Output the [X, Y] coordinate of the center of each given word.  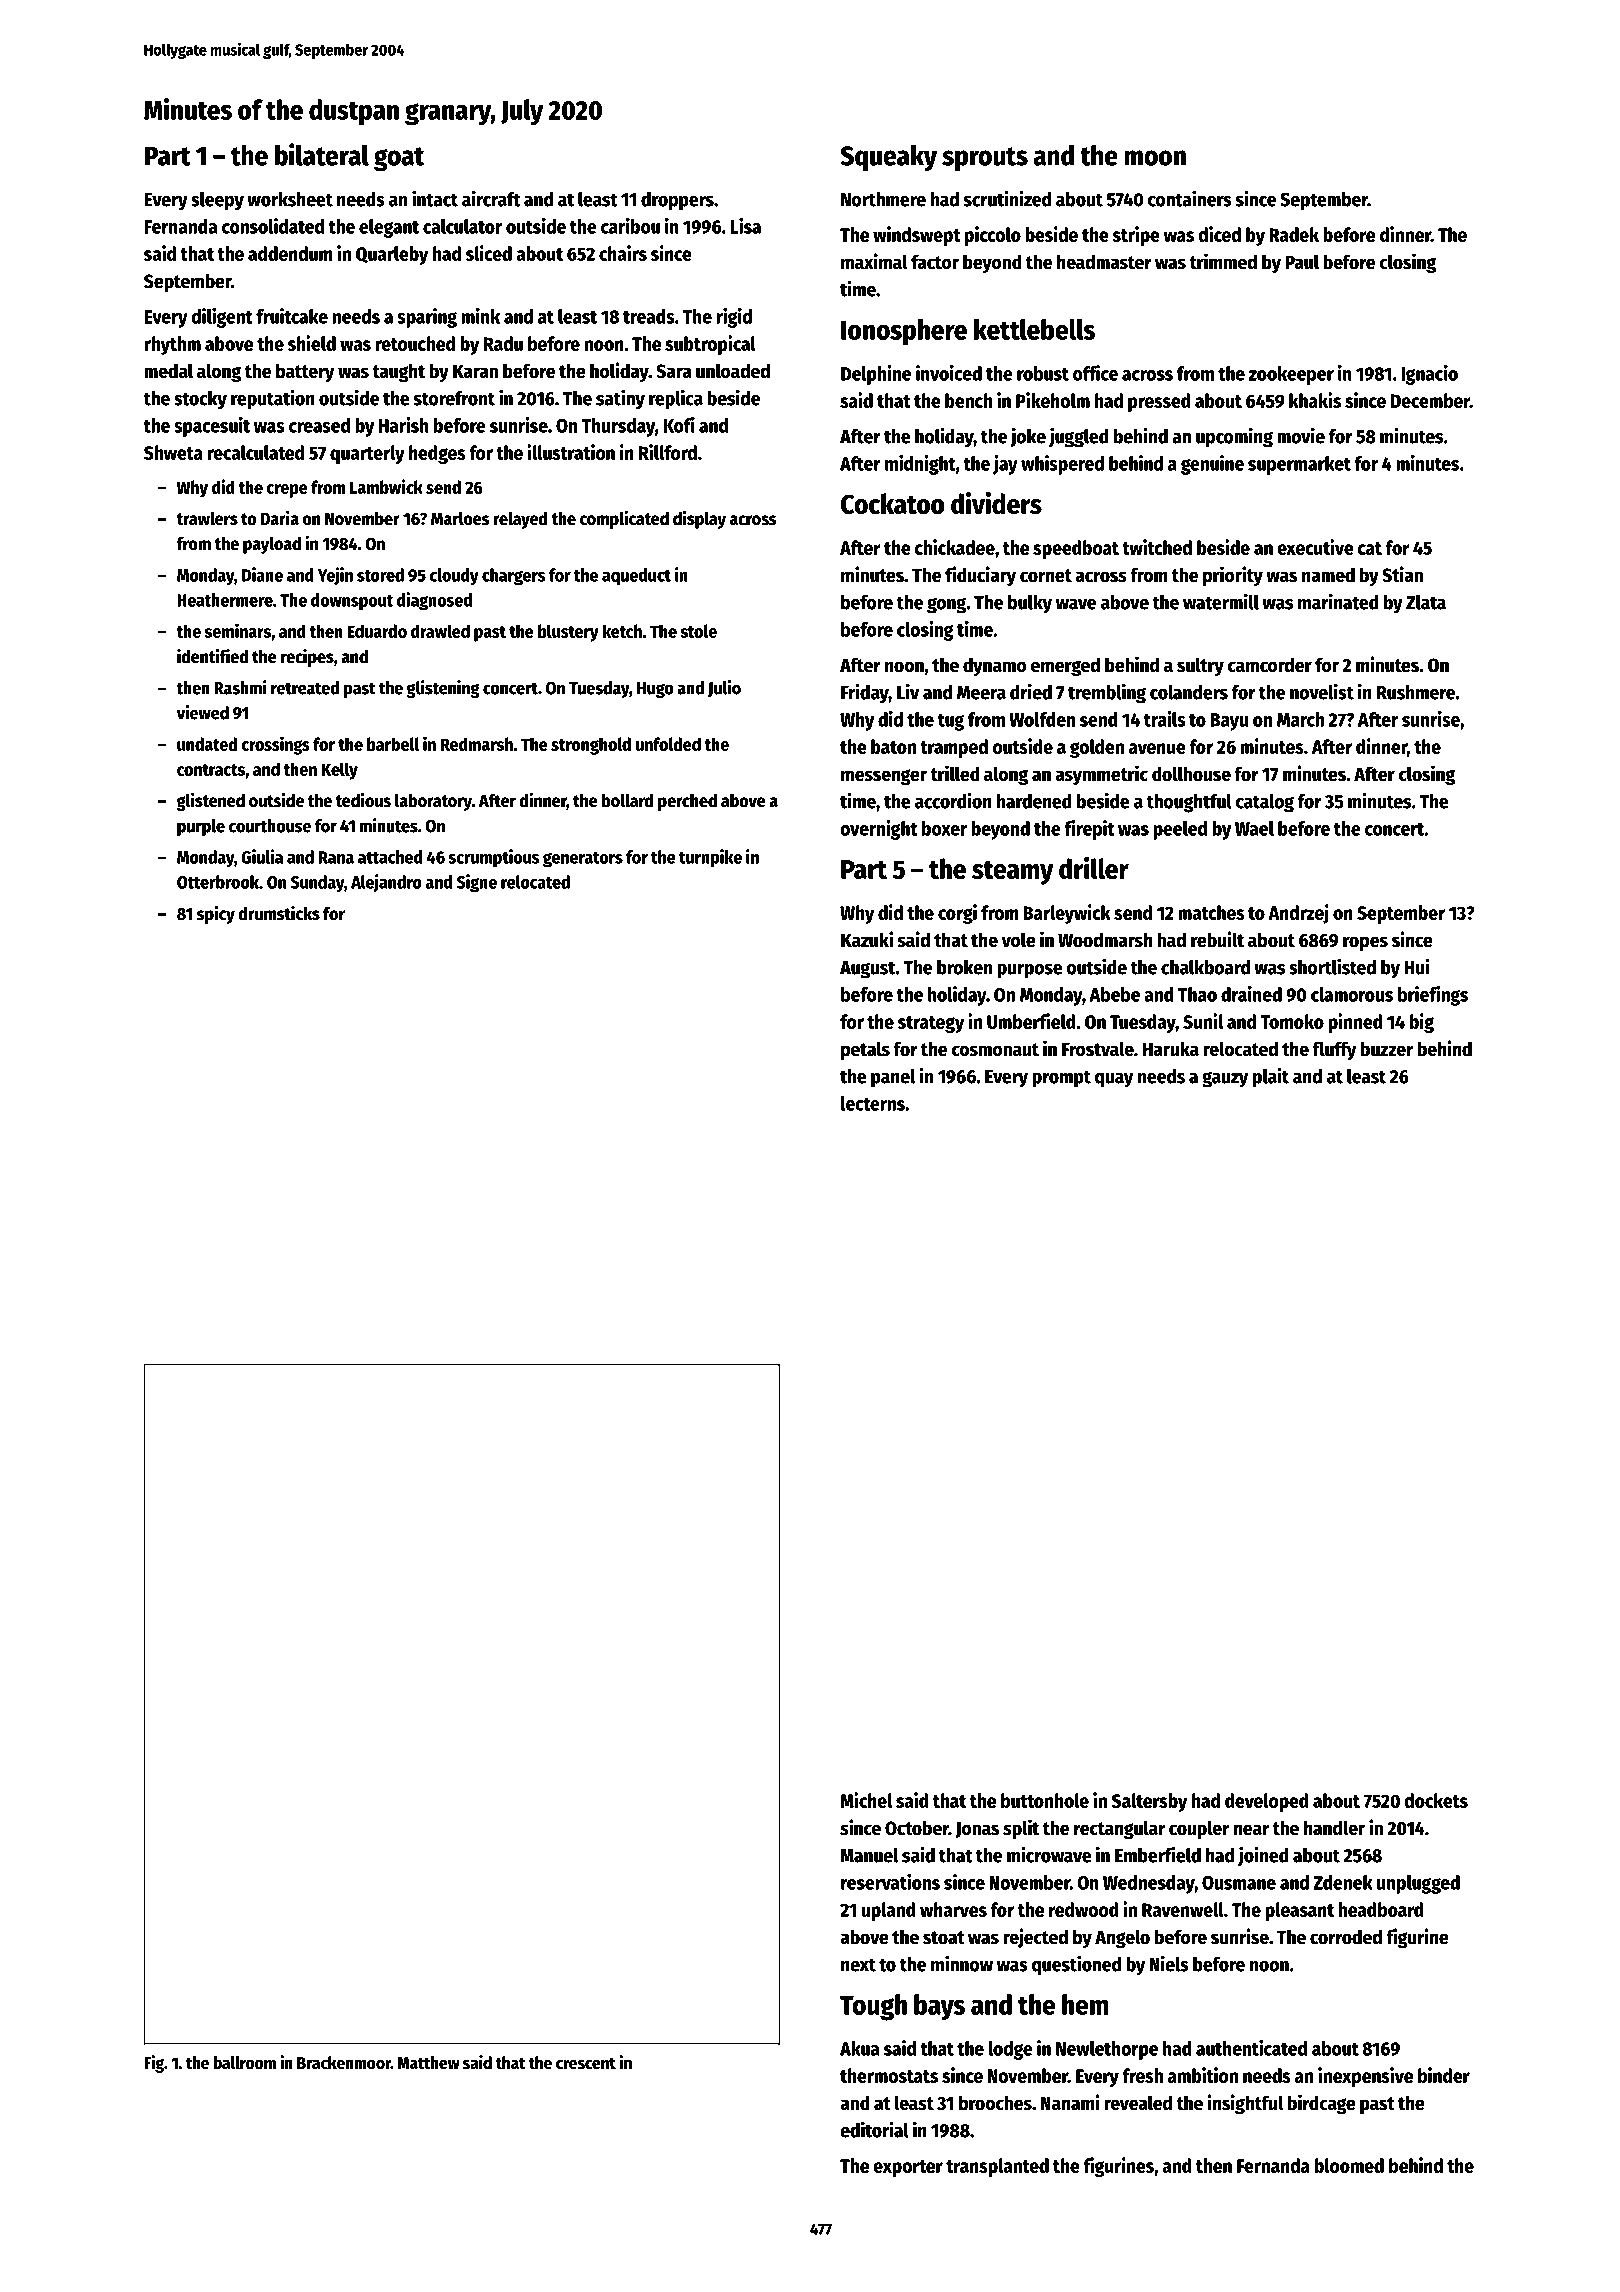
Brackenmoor [344, 2063]
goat [399, 159]
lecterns [873, 1103]
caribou [630, 226]
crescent [586, 2064]
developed [1267, 1802]
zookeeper [1291, 375]
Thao [1197, 994]
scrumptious [494, 858]
